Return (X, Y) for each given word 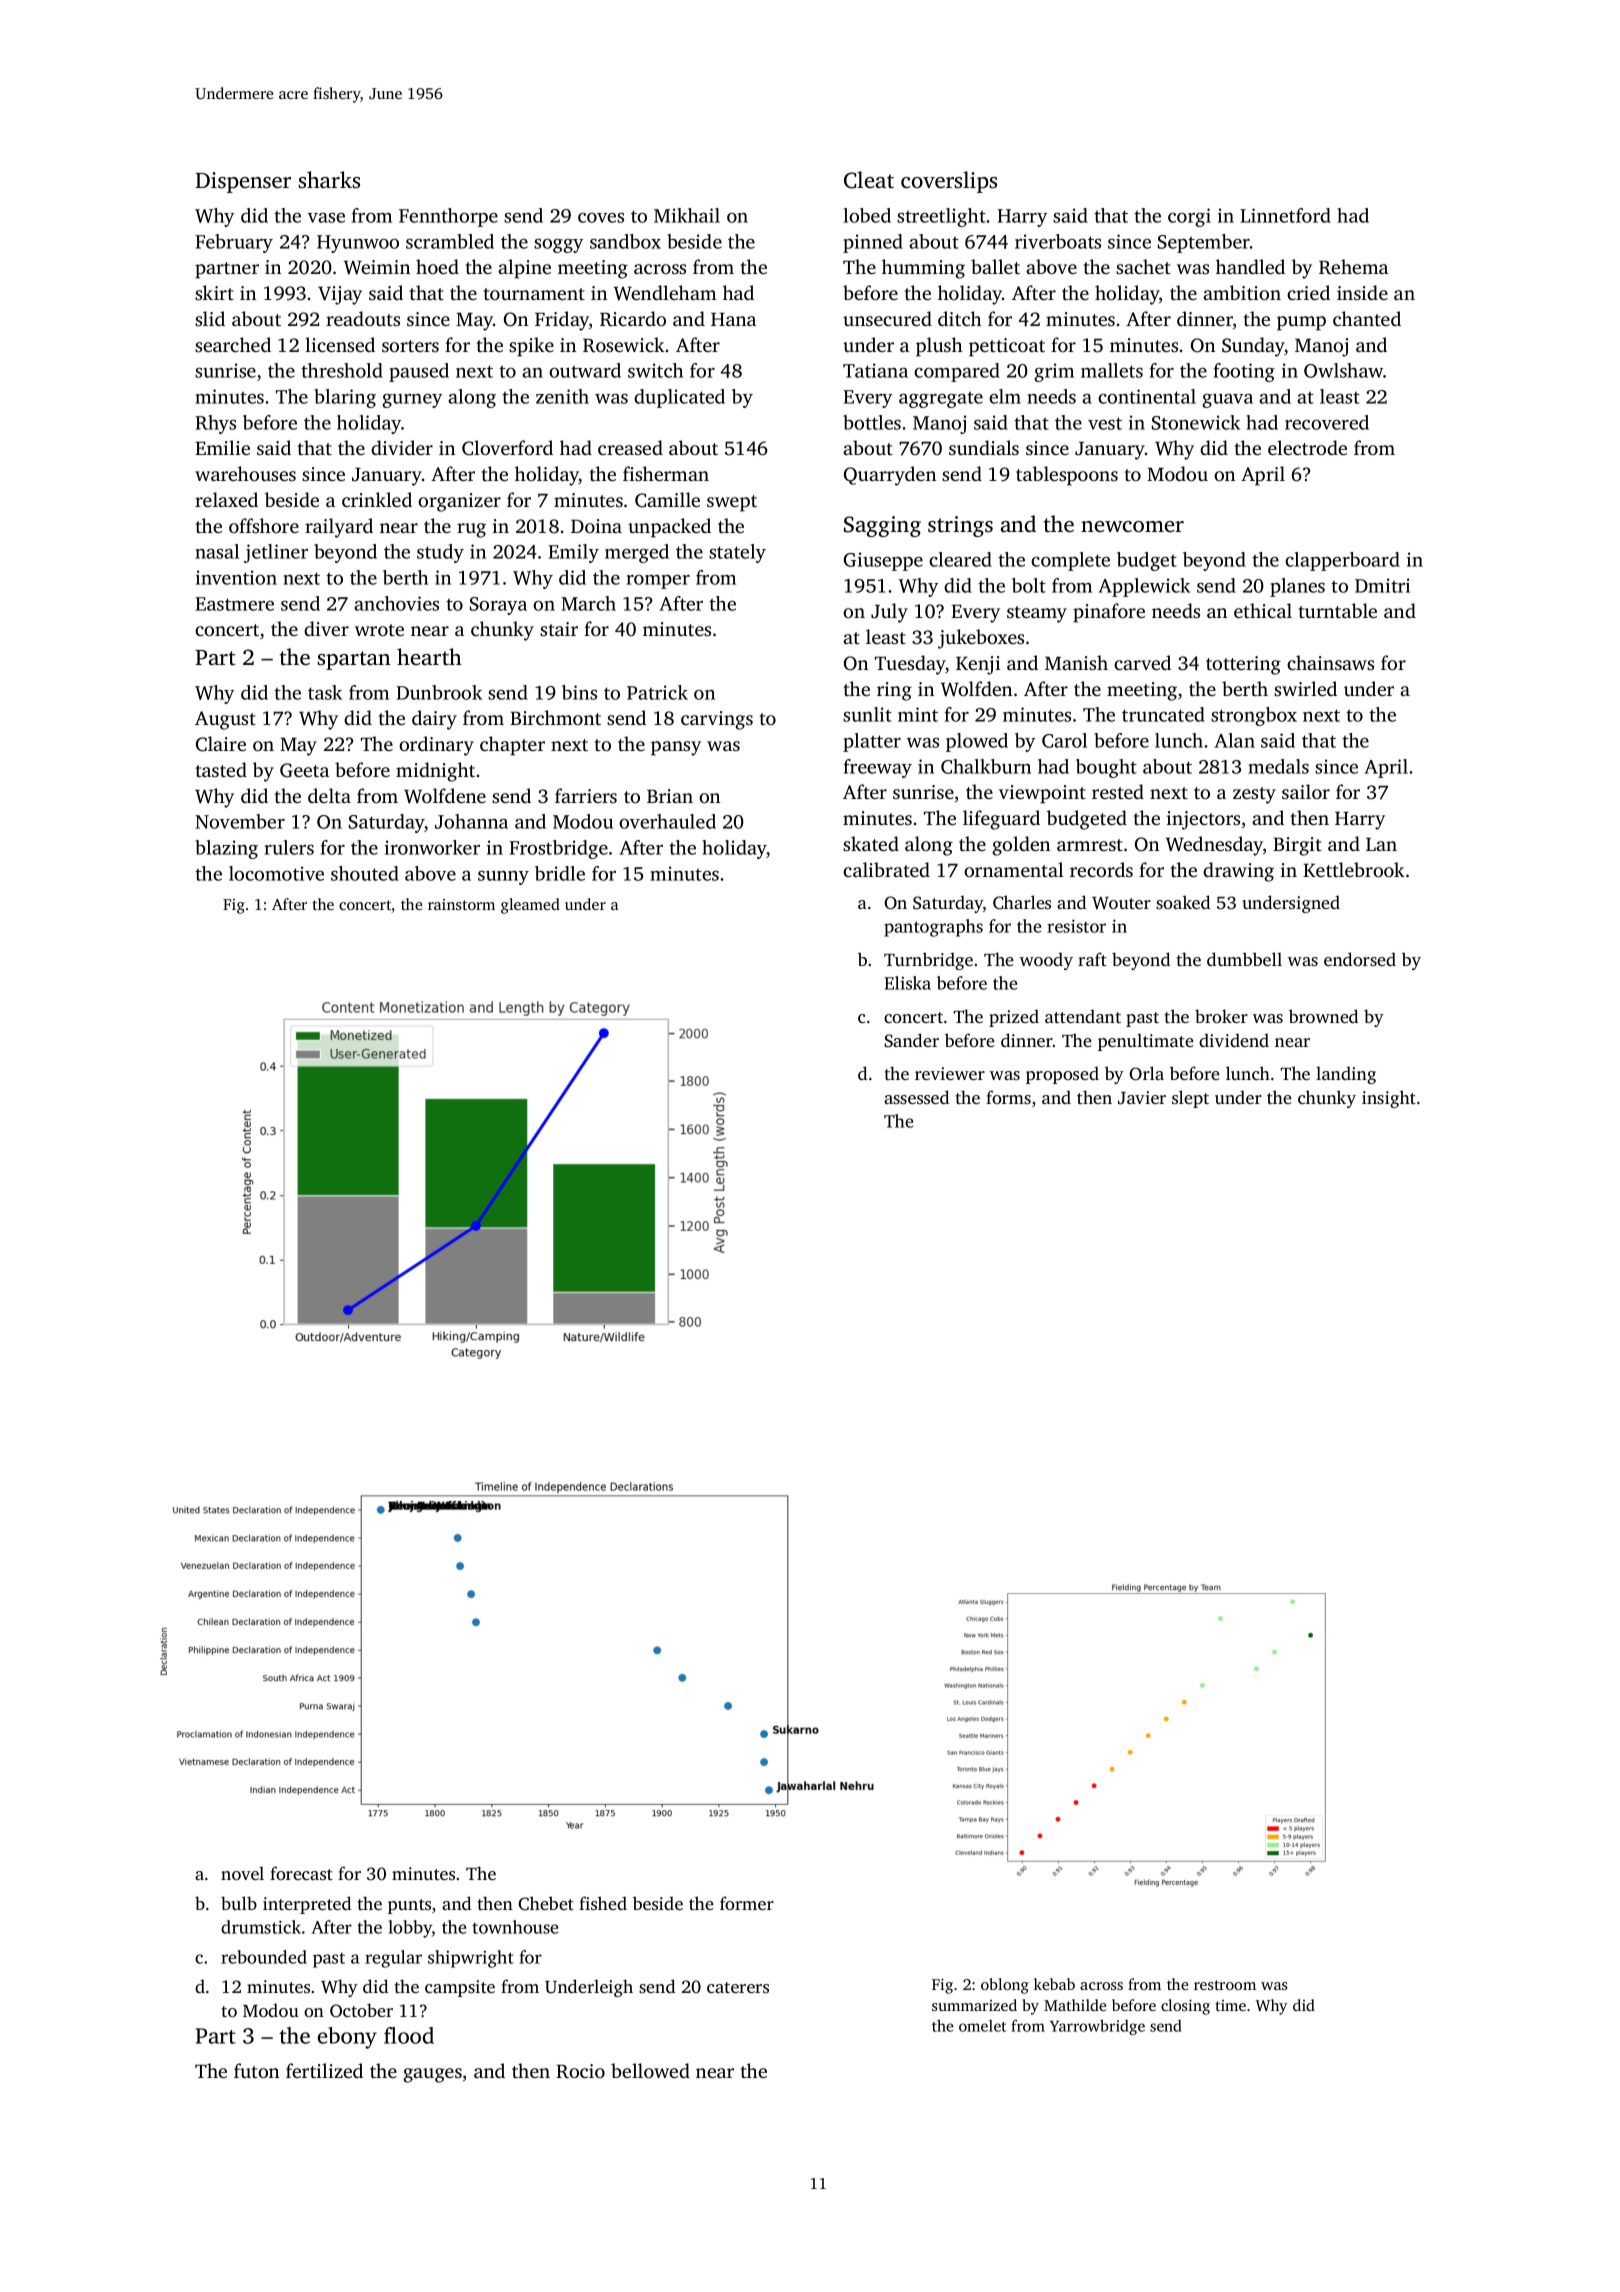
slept (1190, 1099)
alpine (524, 269)
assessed (916, 1097)
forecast (301, 1873)
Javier (1142, 1098)
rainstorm (461, 904)
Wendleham (665, 293)
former (747, 1903)
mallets (1112, 370)
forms (1008, 1097)
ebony (347, 2038)
